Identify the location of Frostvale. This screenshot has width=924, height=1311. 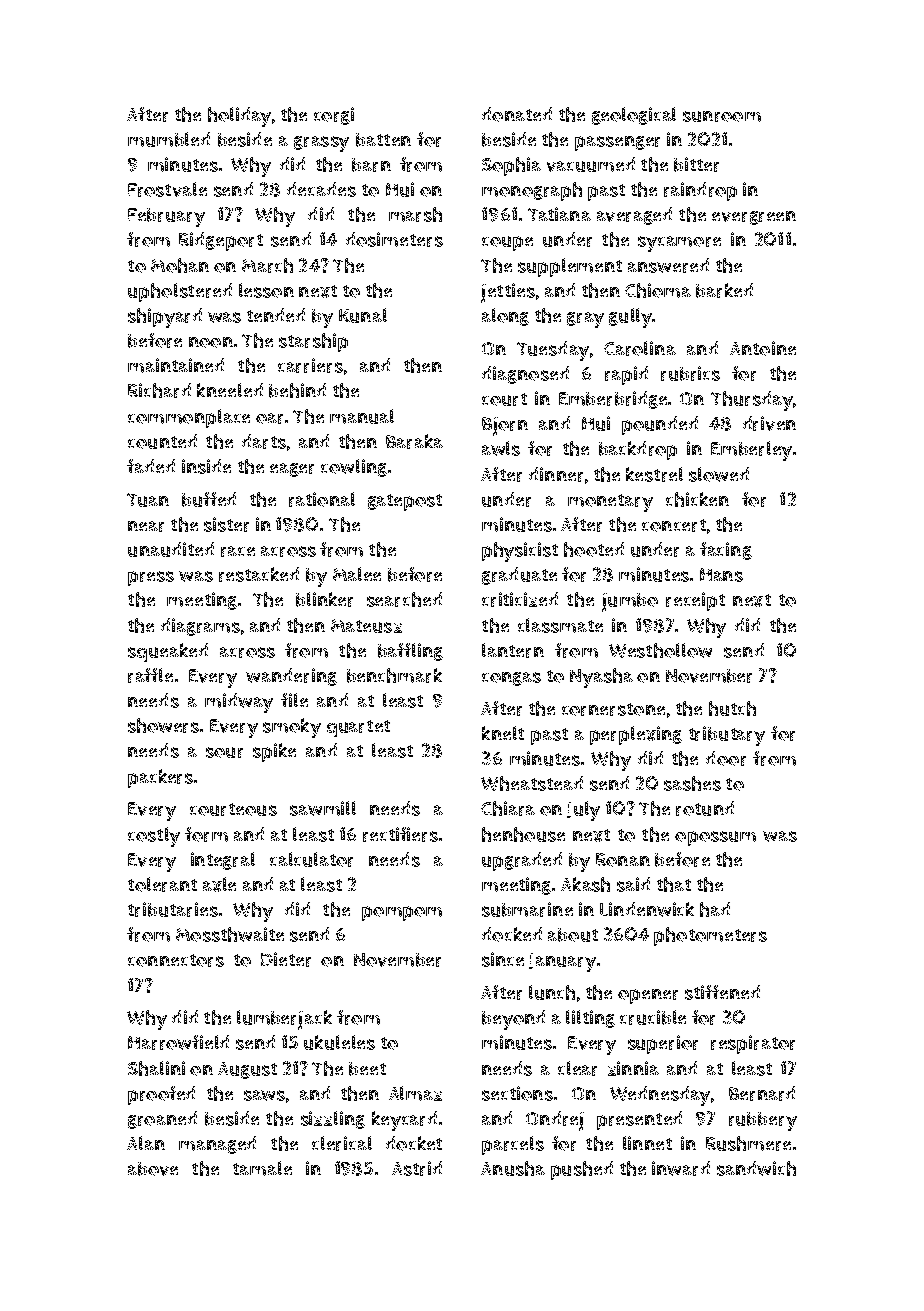
(167, 189).
